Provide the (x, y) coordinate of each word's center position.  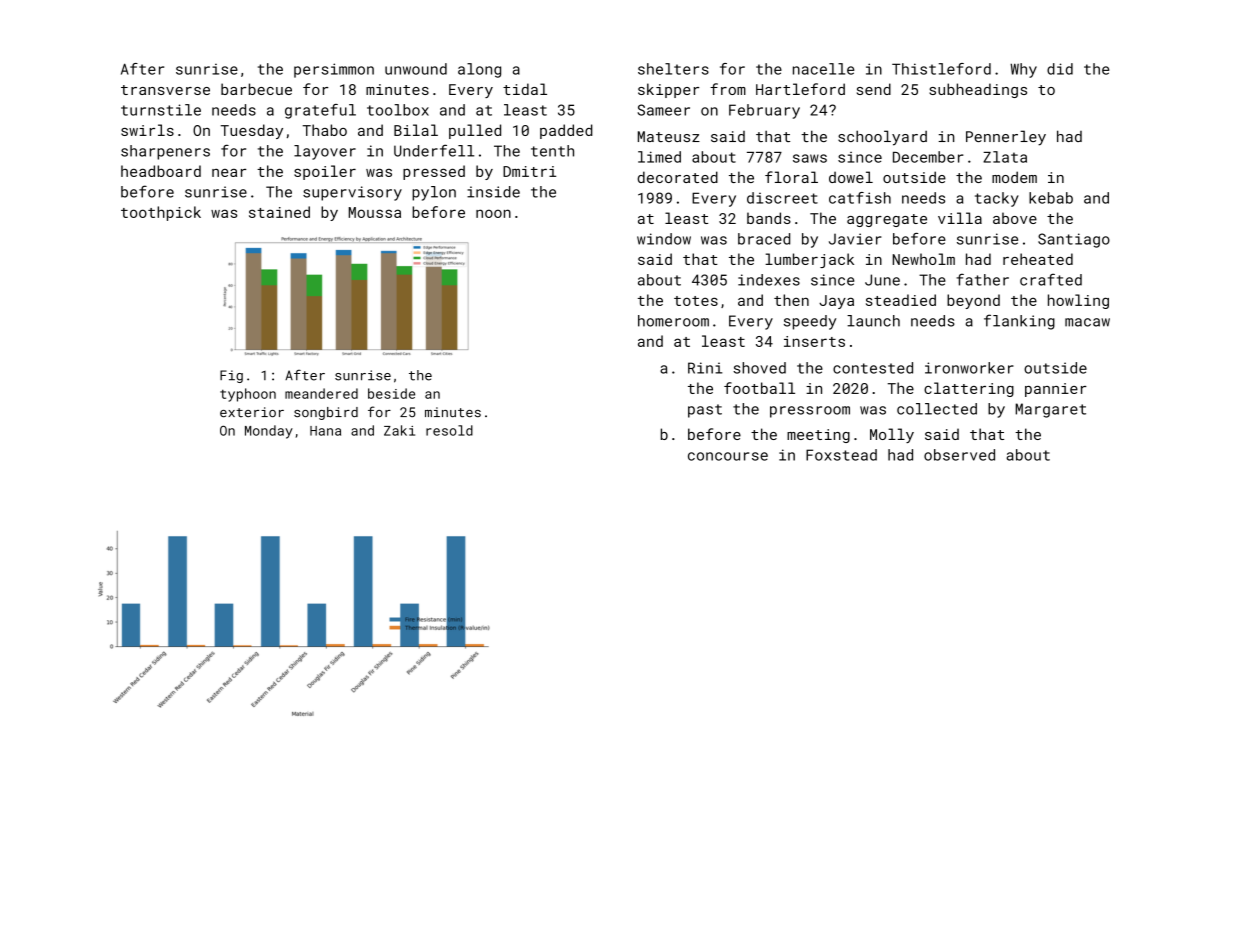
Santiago (1074, 240)
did (1060, 69)
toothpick (161, 213)
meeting (818, 436)
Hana (325, 431)
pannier (1056, 390)
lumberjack (809, 260)
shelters (673, 69)
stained (279, 212)
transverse (165, 90)
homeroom (673, 321)
